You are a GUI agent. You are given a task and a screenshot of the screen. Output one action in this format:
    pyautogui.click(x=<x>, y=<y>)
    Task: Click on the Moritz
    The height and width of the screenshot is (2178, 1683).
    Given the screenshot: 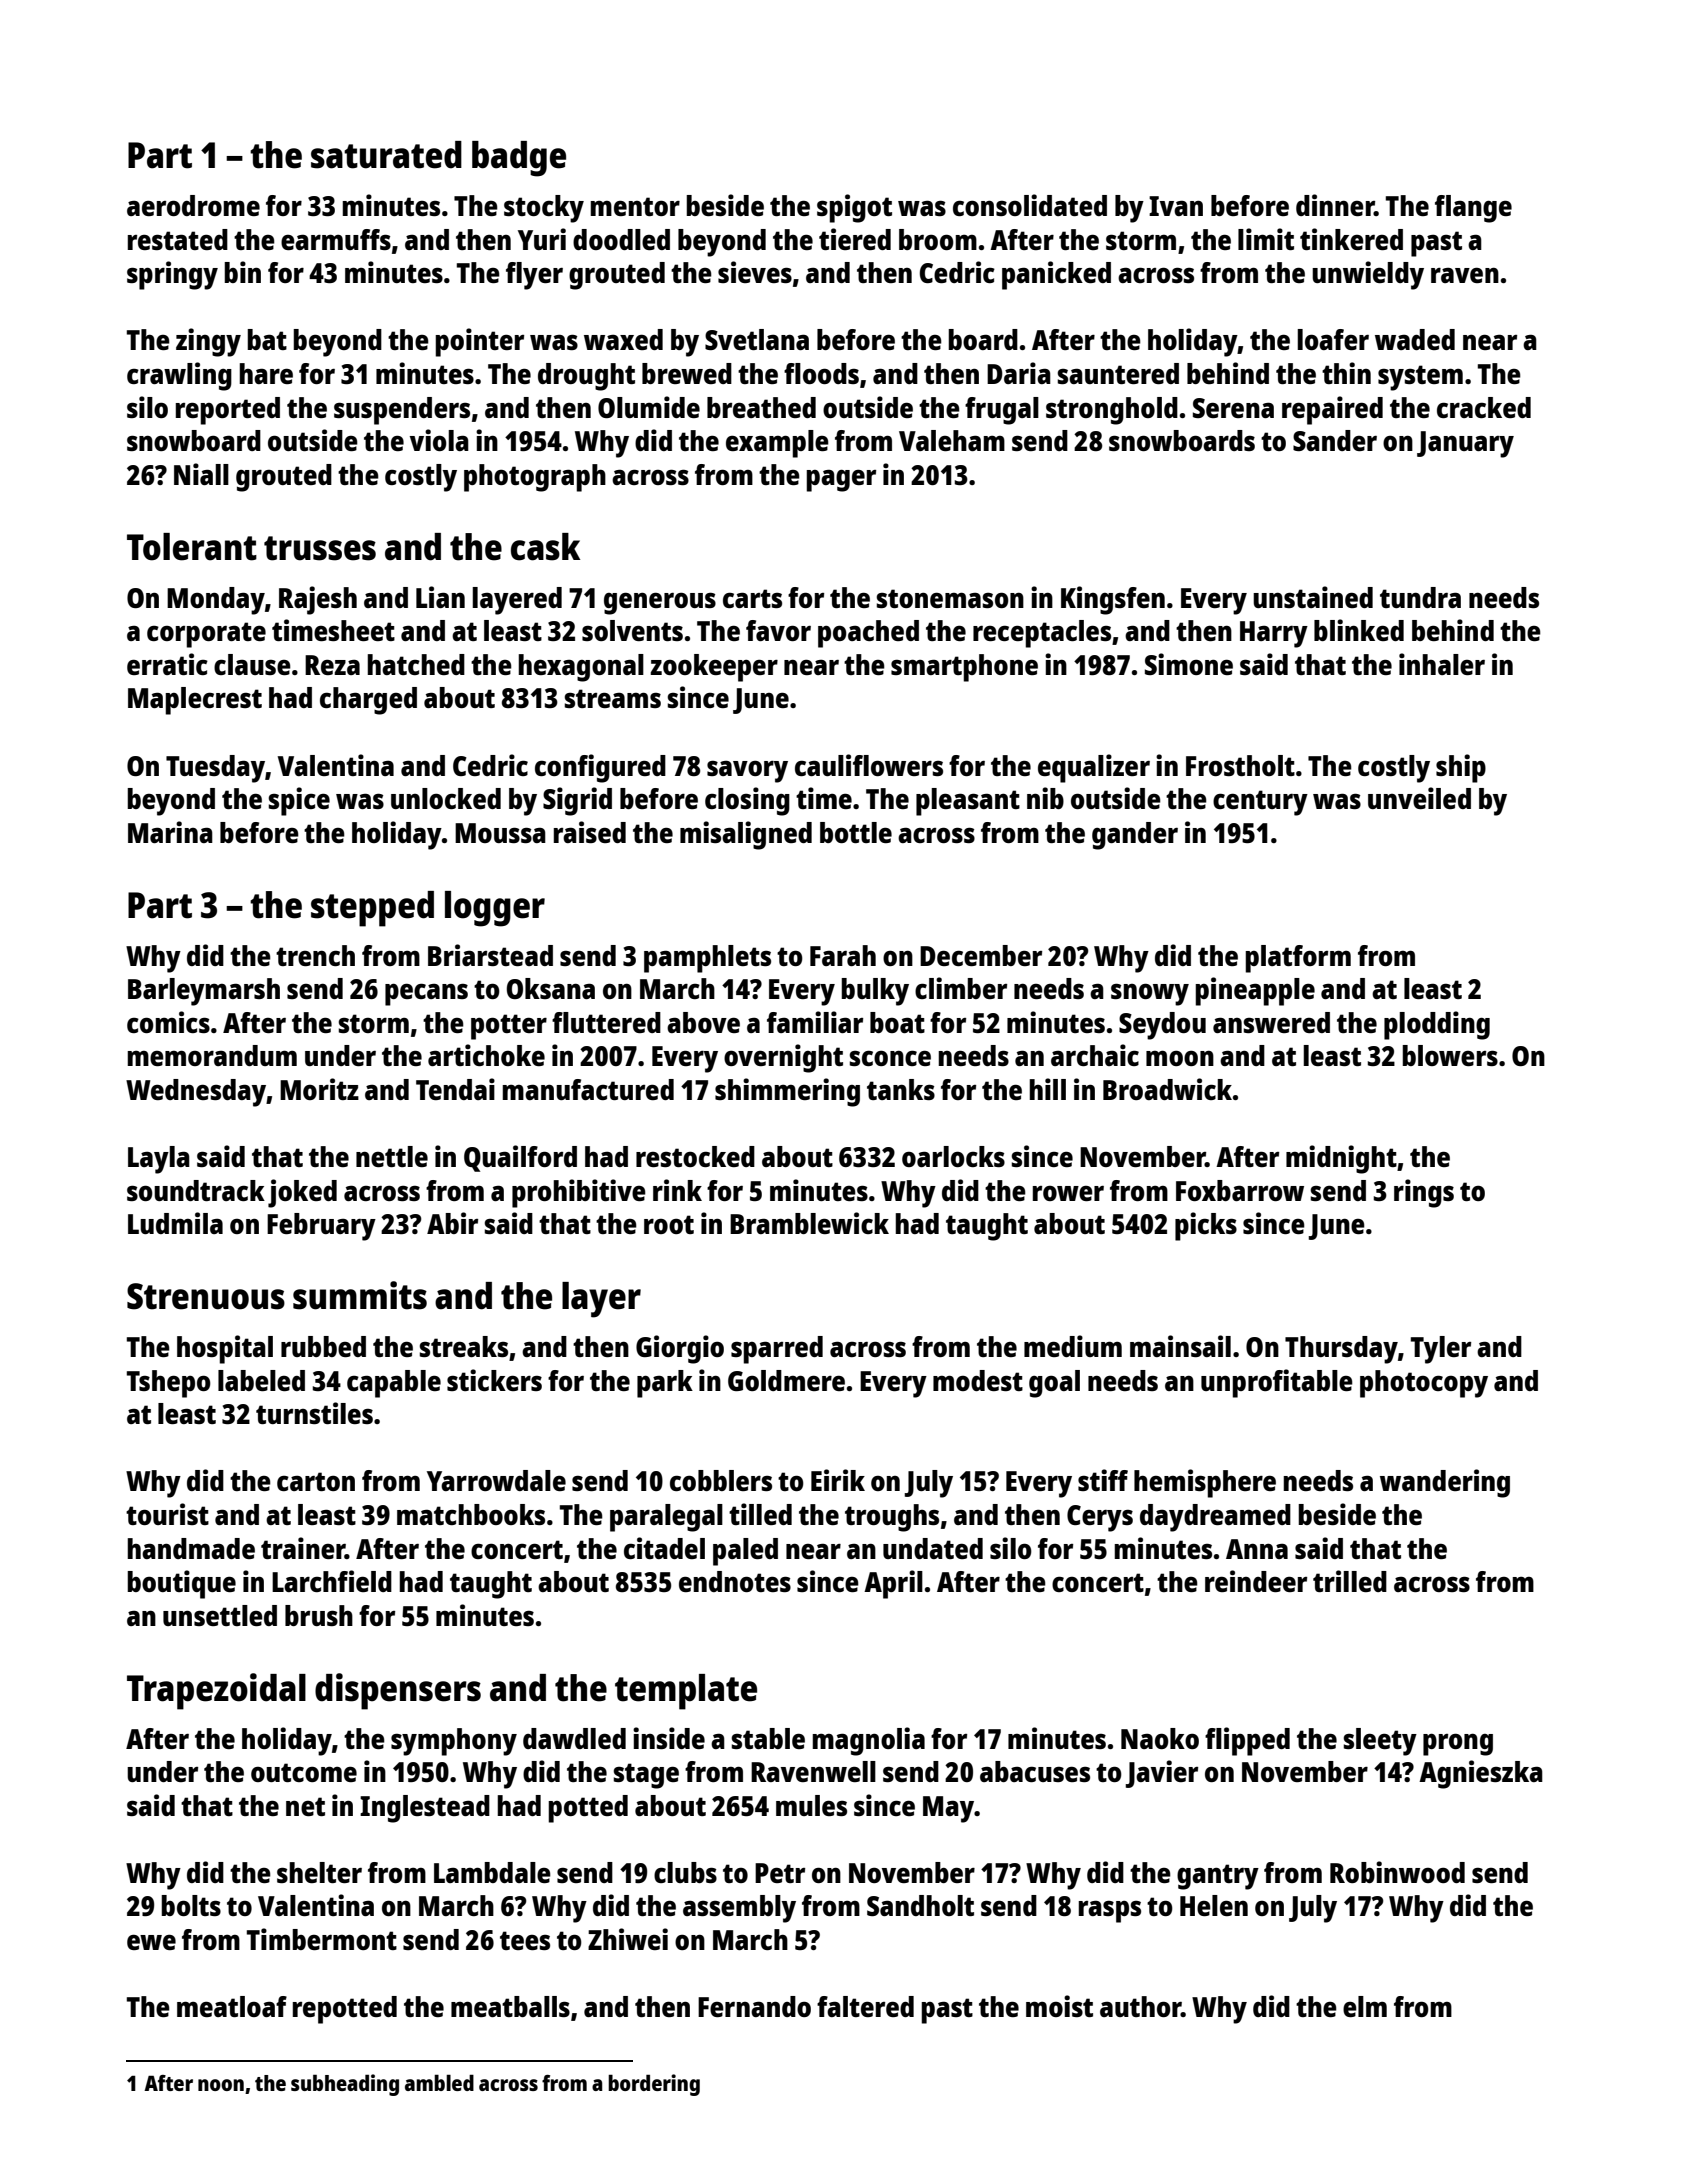 What is the action you would take?
    pyautogui.click(x=319, y=1089)
